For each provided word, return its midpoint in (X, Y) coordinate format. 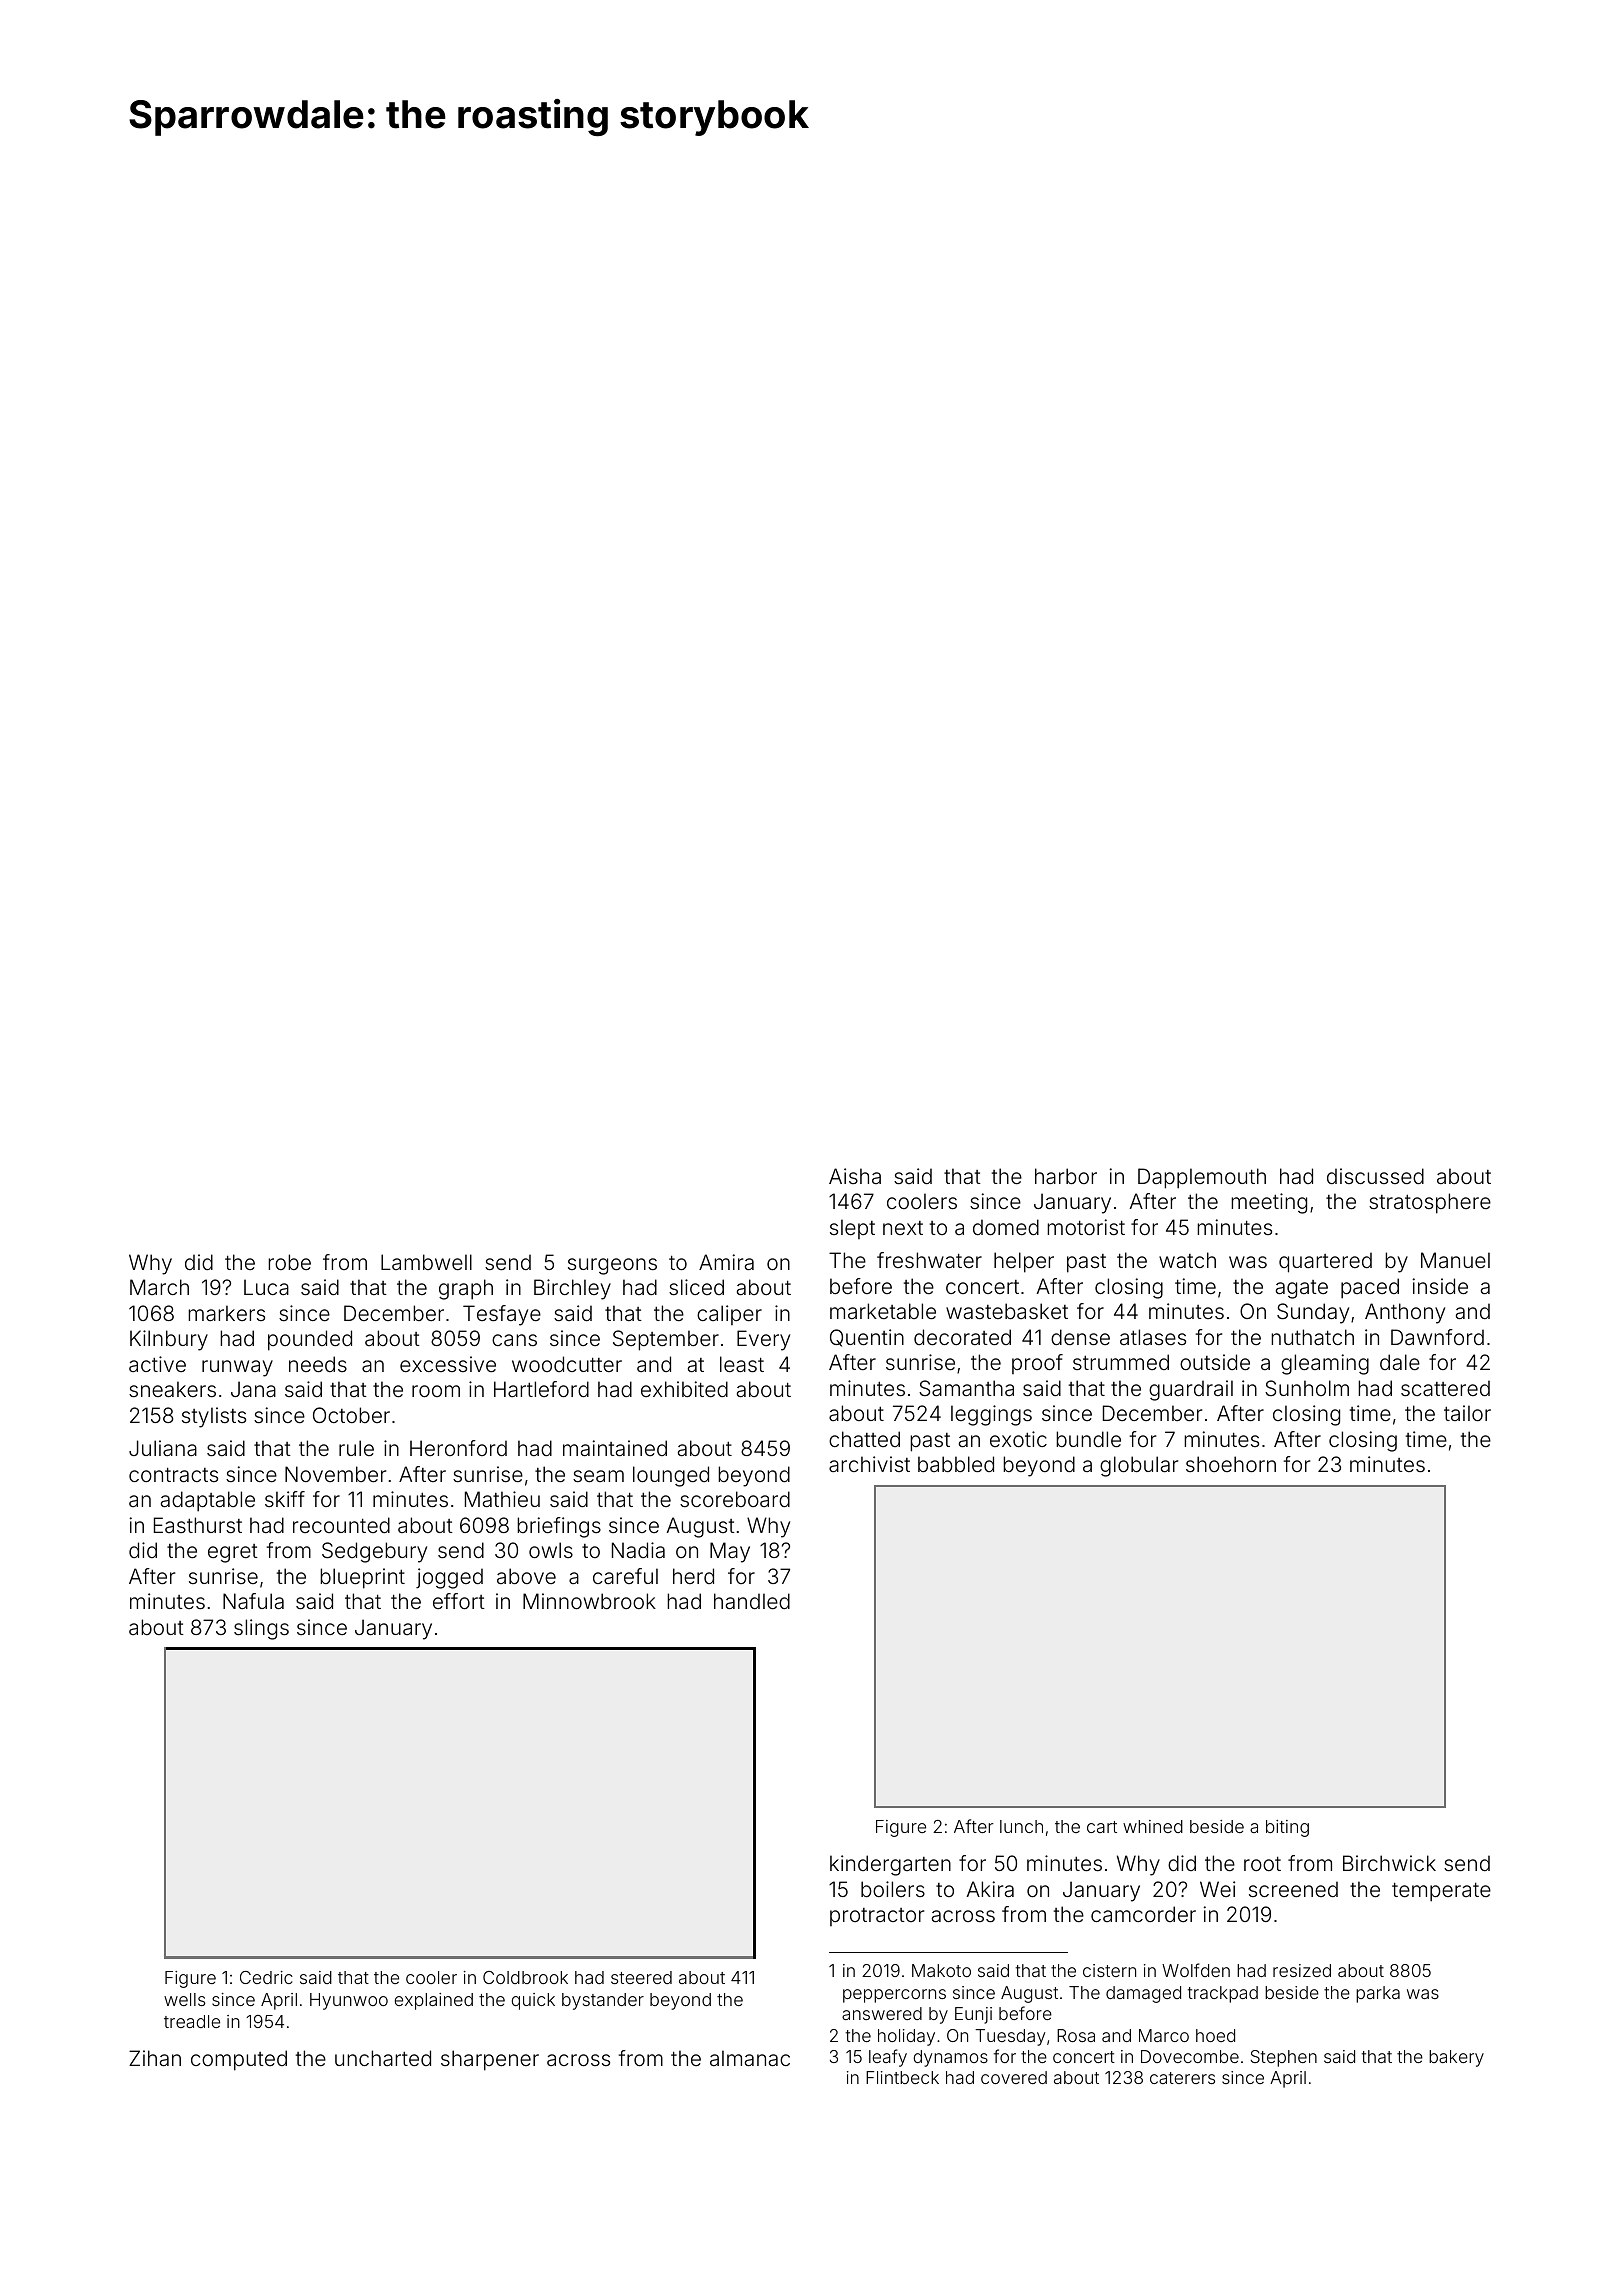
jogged (449, 1578)
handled (752, 1601)
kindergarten (890, 1865)
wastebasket (1007, 1311)
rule (356, 1448)
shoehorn (1231, 1464)
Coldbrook (525, 1977)
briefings (559, 1527)
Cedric (266, 1977)
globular (1139, 1466)
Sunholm (1307, 1388)
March (159, 1287)
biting (1287, 1828)
